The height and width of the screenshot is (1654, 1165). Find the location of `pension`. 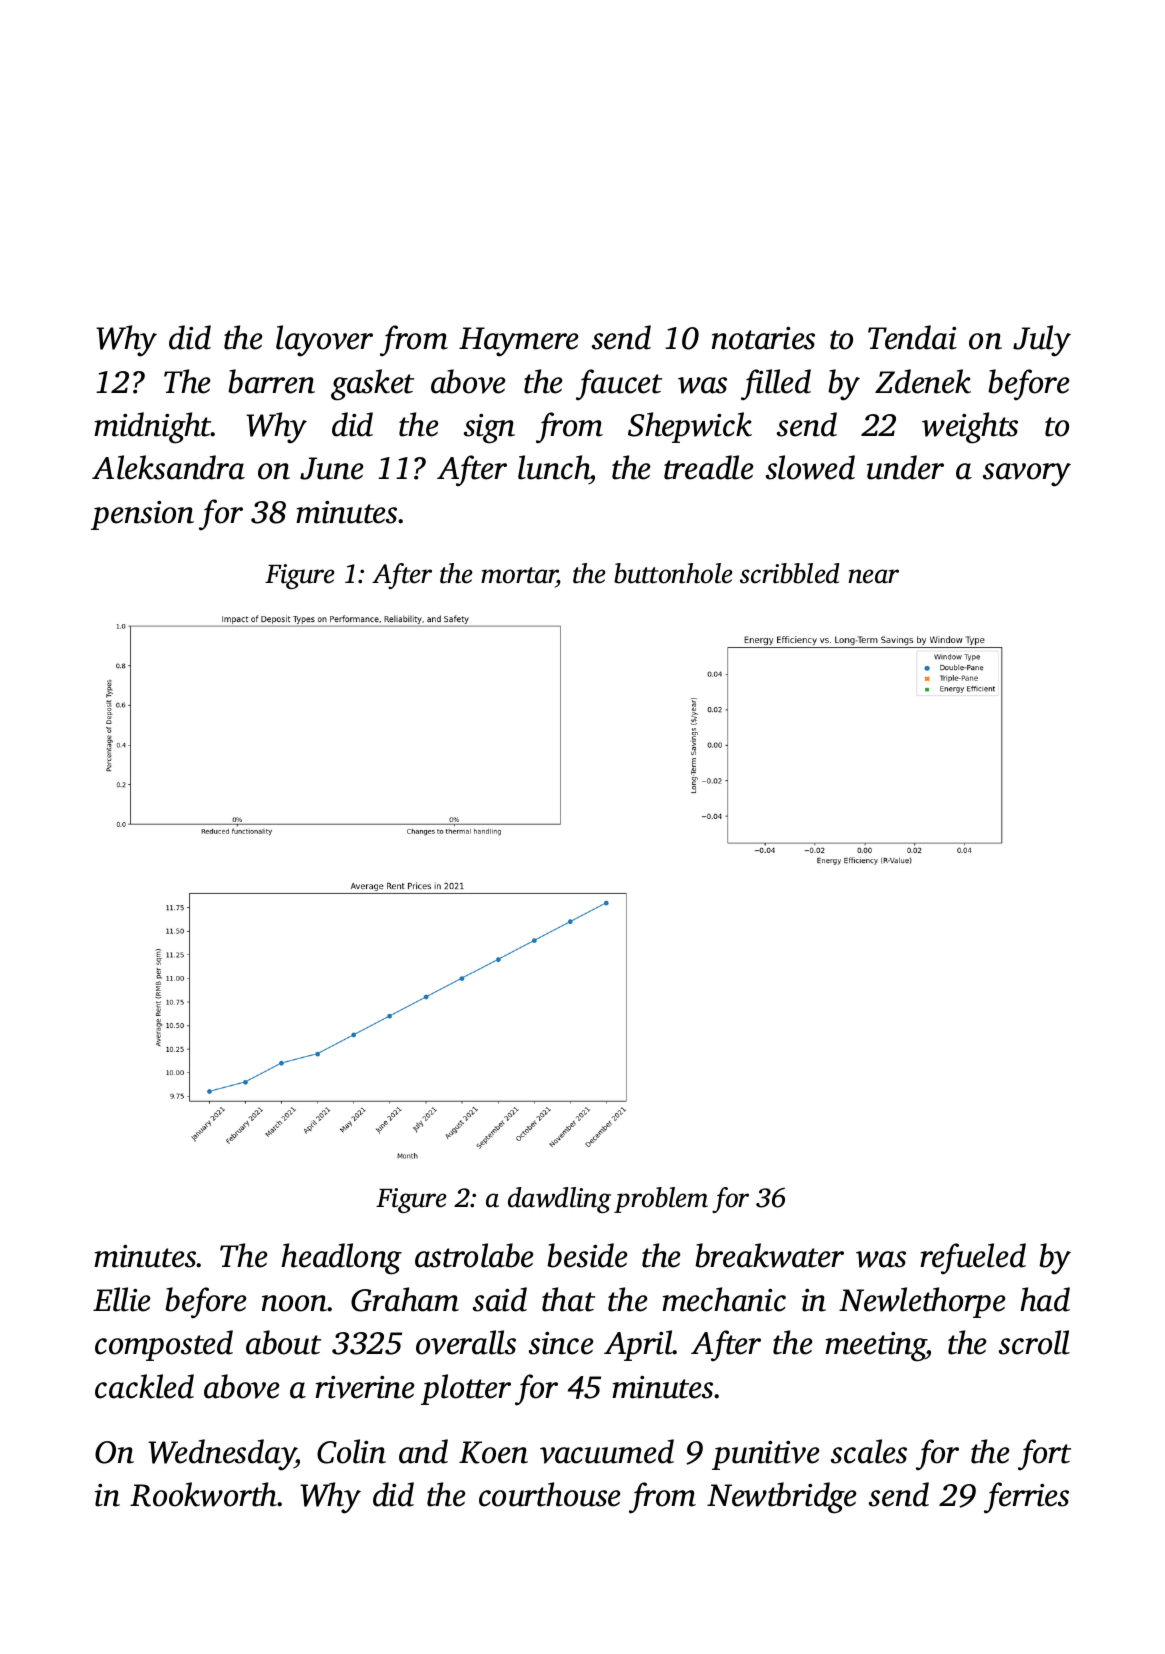

pension is located at coordinates (142, 515).
